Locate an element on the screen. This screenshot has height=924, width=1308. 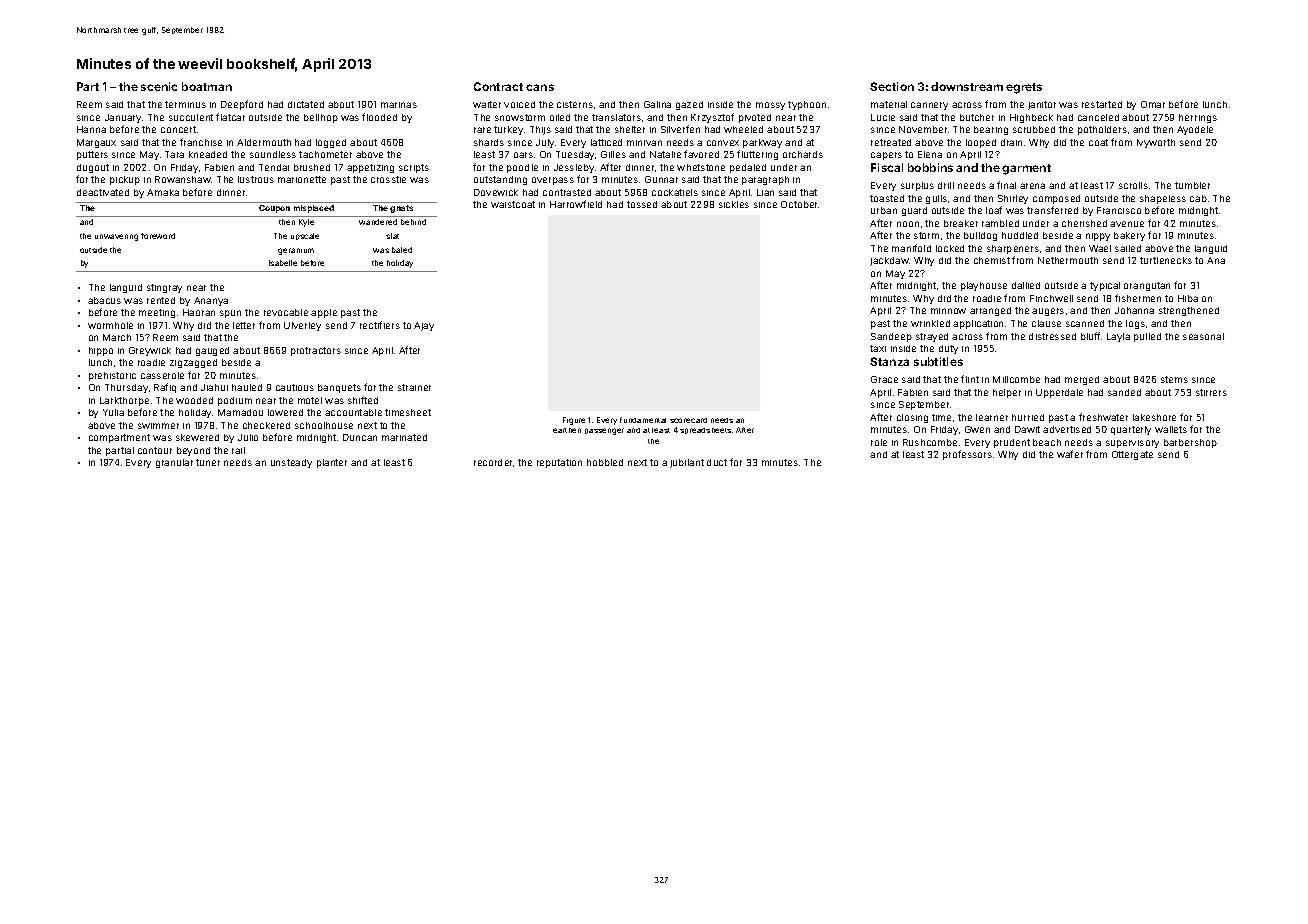
baled is located at coordinates (402, 250).
